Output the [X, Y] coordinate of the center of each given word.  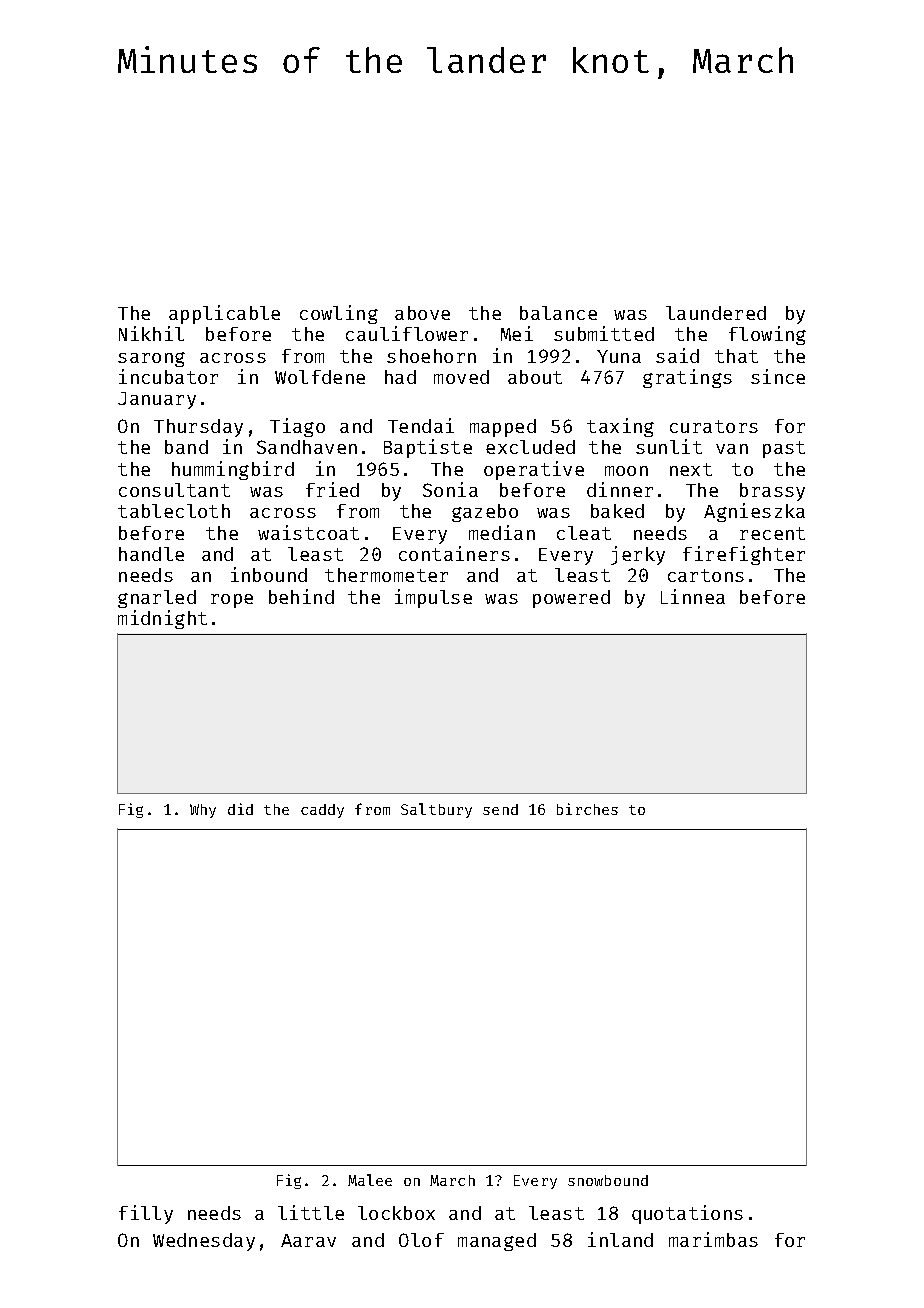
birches [587, 809]
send [500, 809]
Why [203, 811]
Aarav [308, 1240]
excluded [530, 447]
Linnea [693, 596]
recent [772, 533]
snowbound [608, 1180]
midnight [162, 619]
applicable [224, 314]
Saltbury [436, 810]
